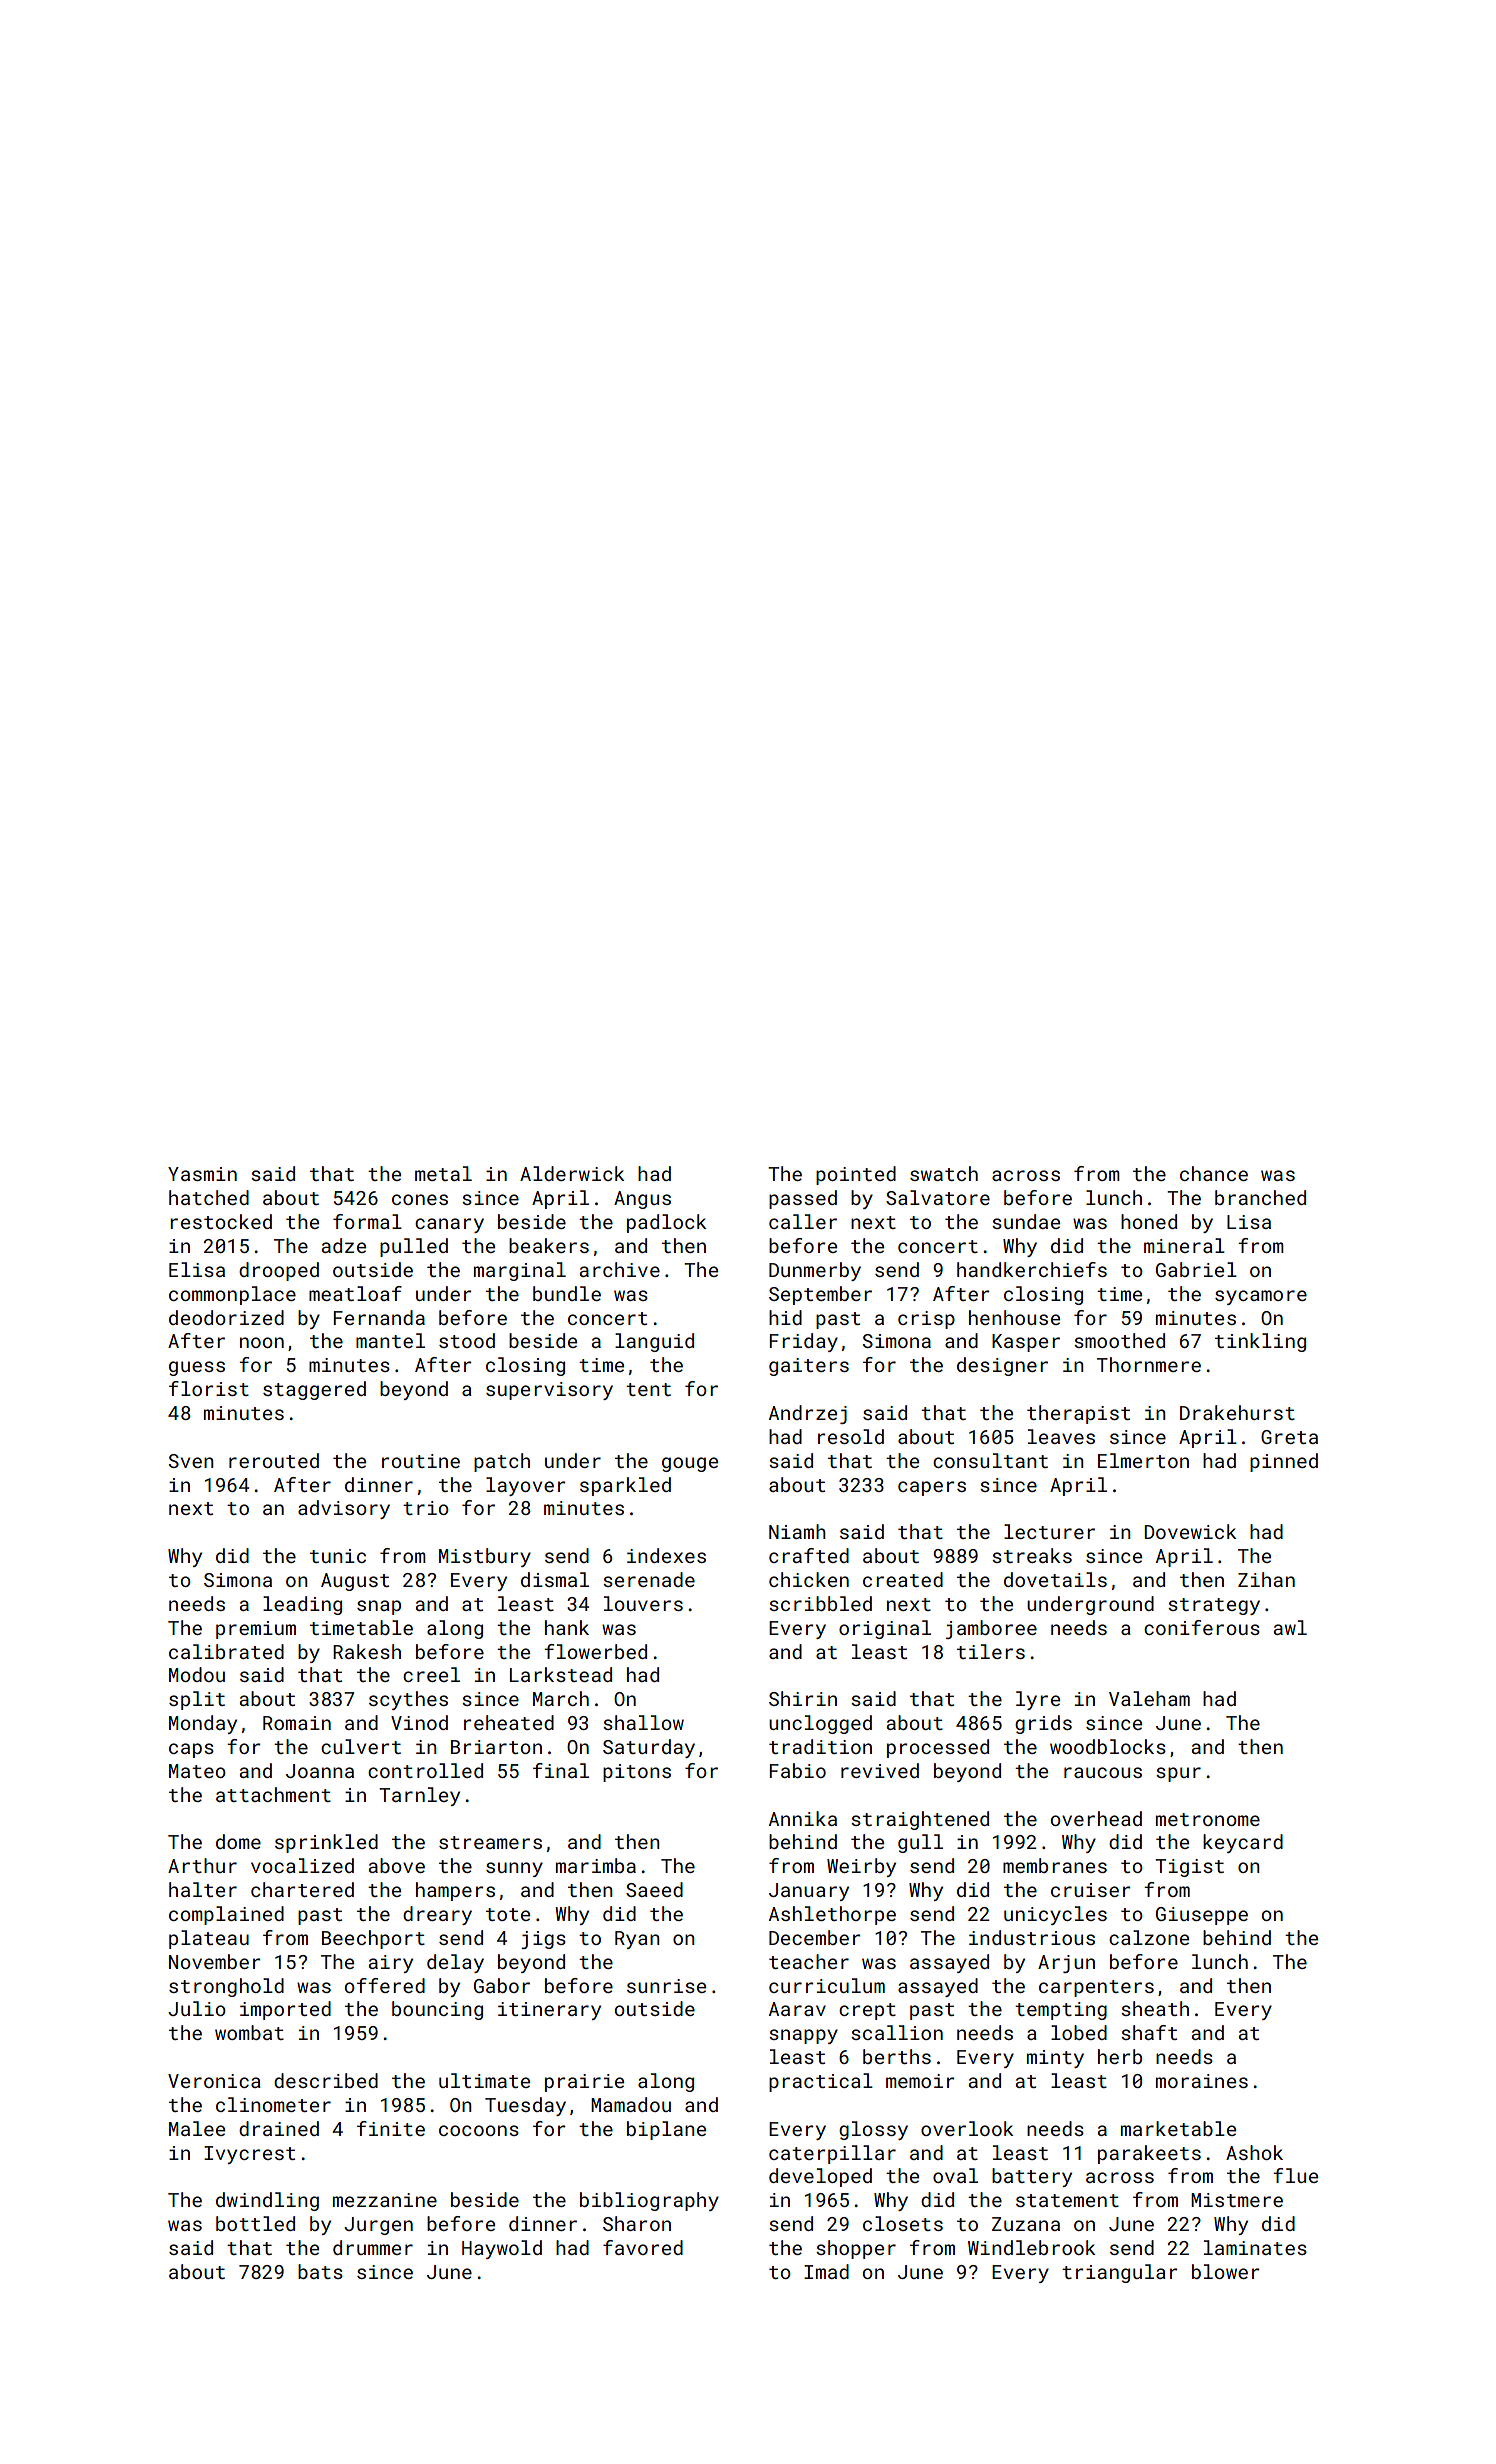  What do you see at coordinates (455, 1891) in the screenshot?
I see `hampers` at bounding box center [455, 1891].
